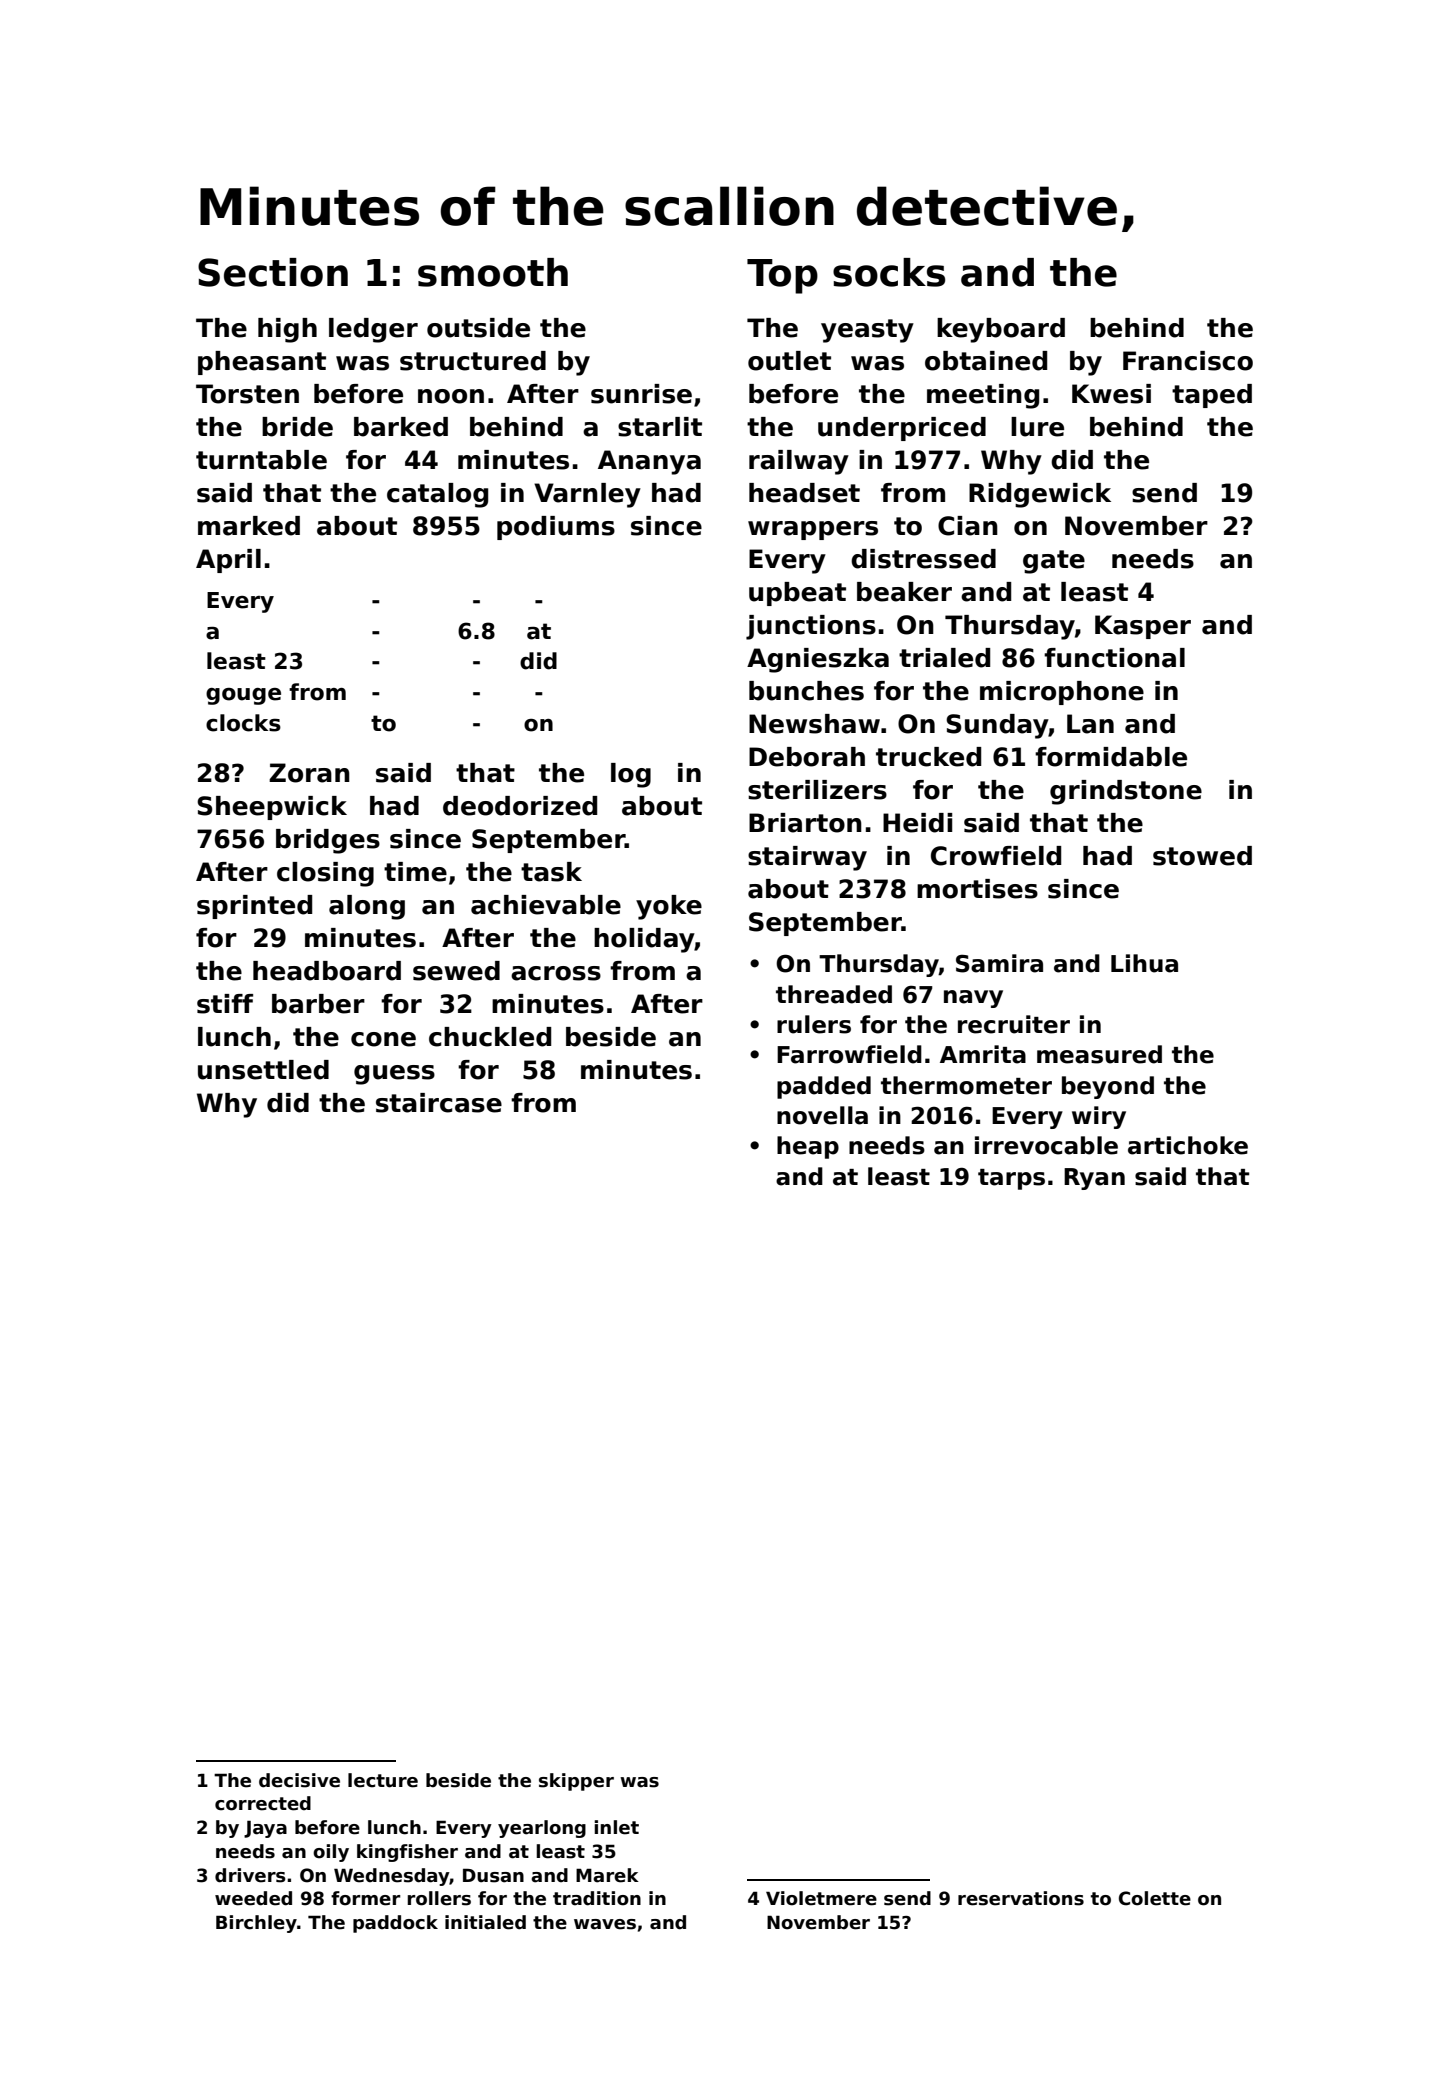  Describe the element at coordinates (299, 1780) in the screenshot. I see `decisive` at that location.
